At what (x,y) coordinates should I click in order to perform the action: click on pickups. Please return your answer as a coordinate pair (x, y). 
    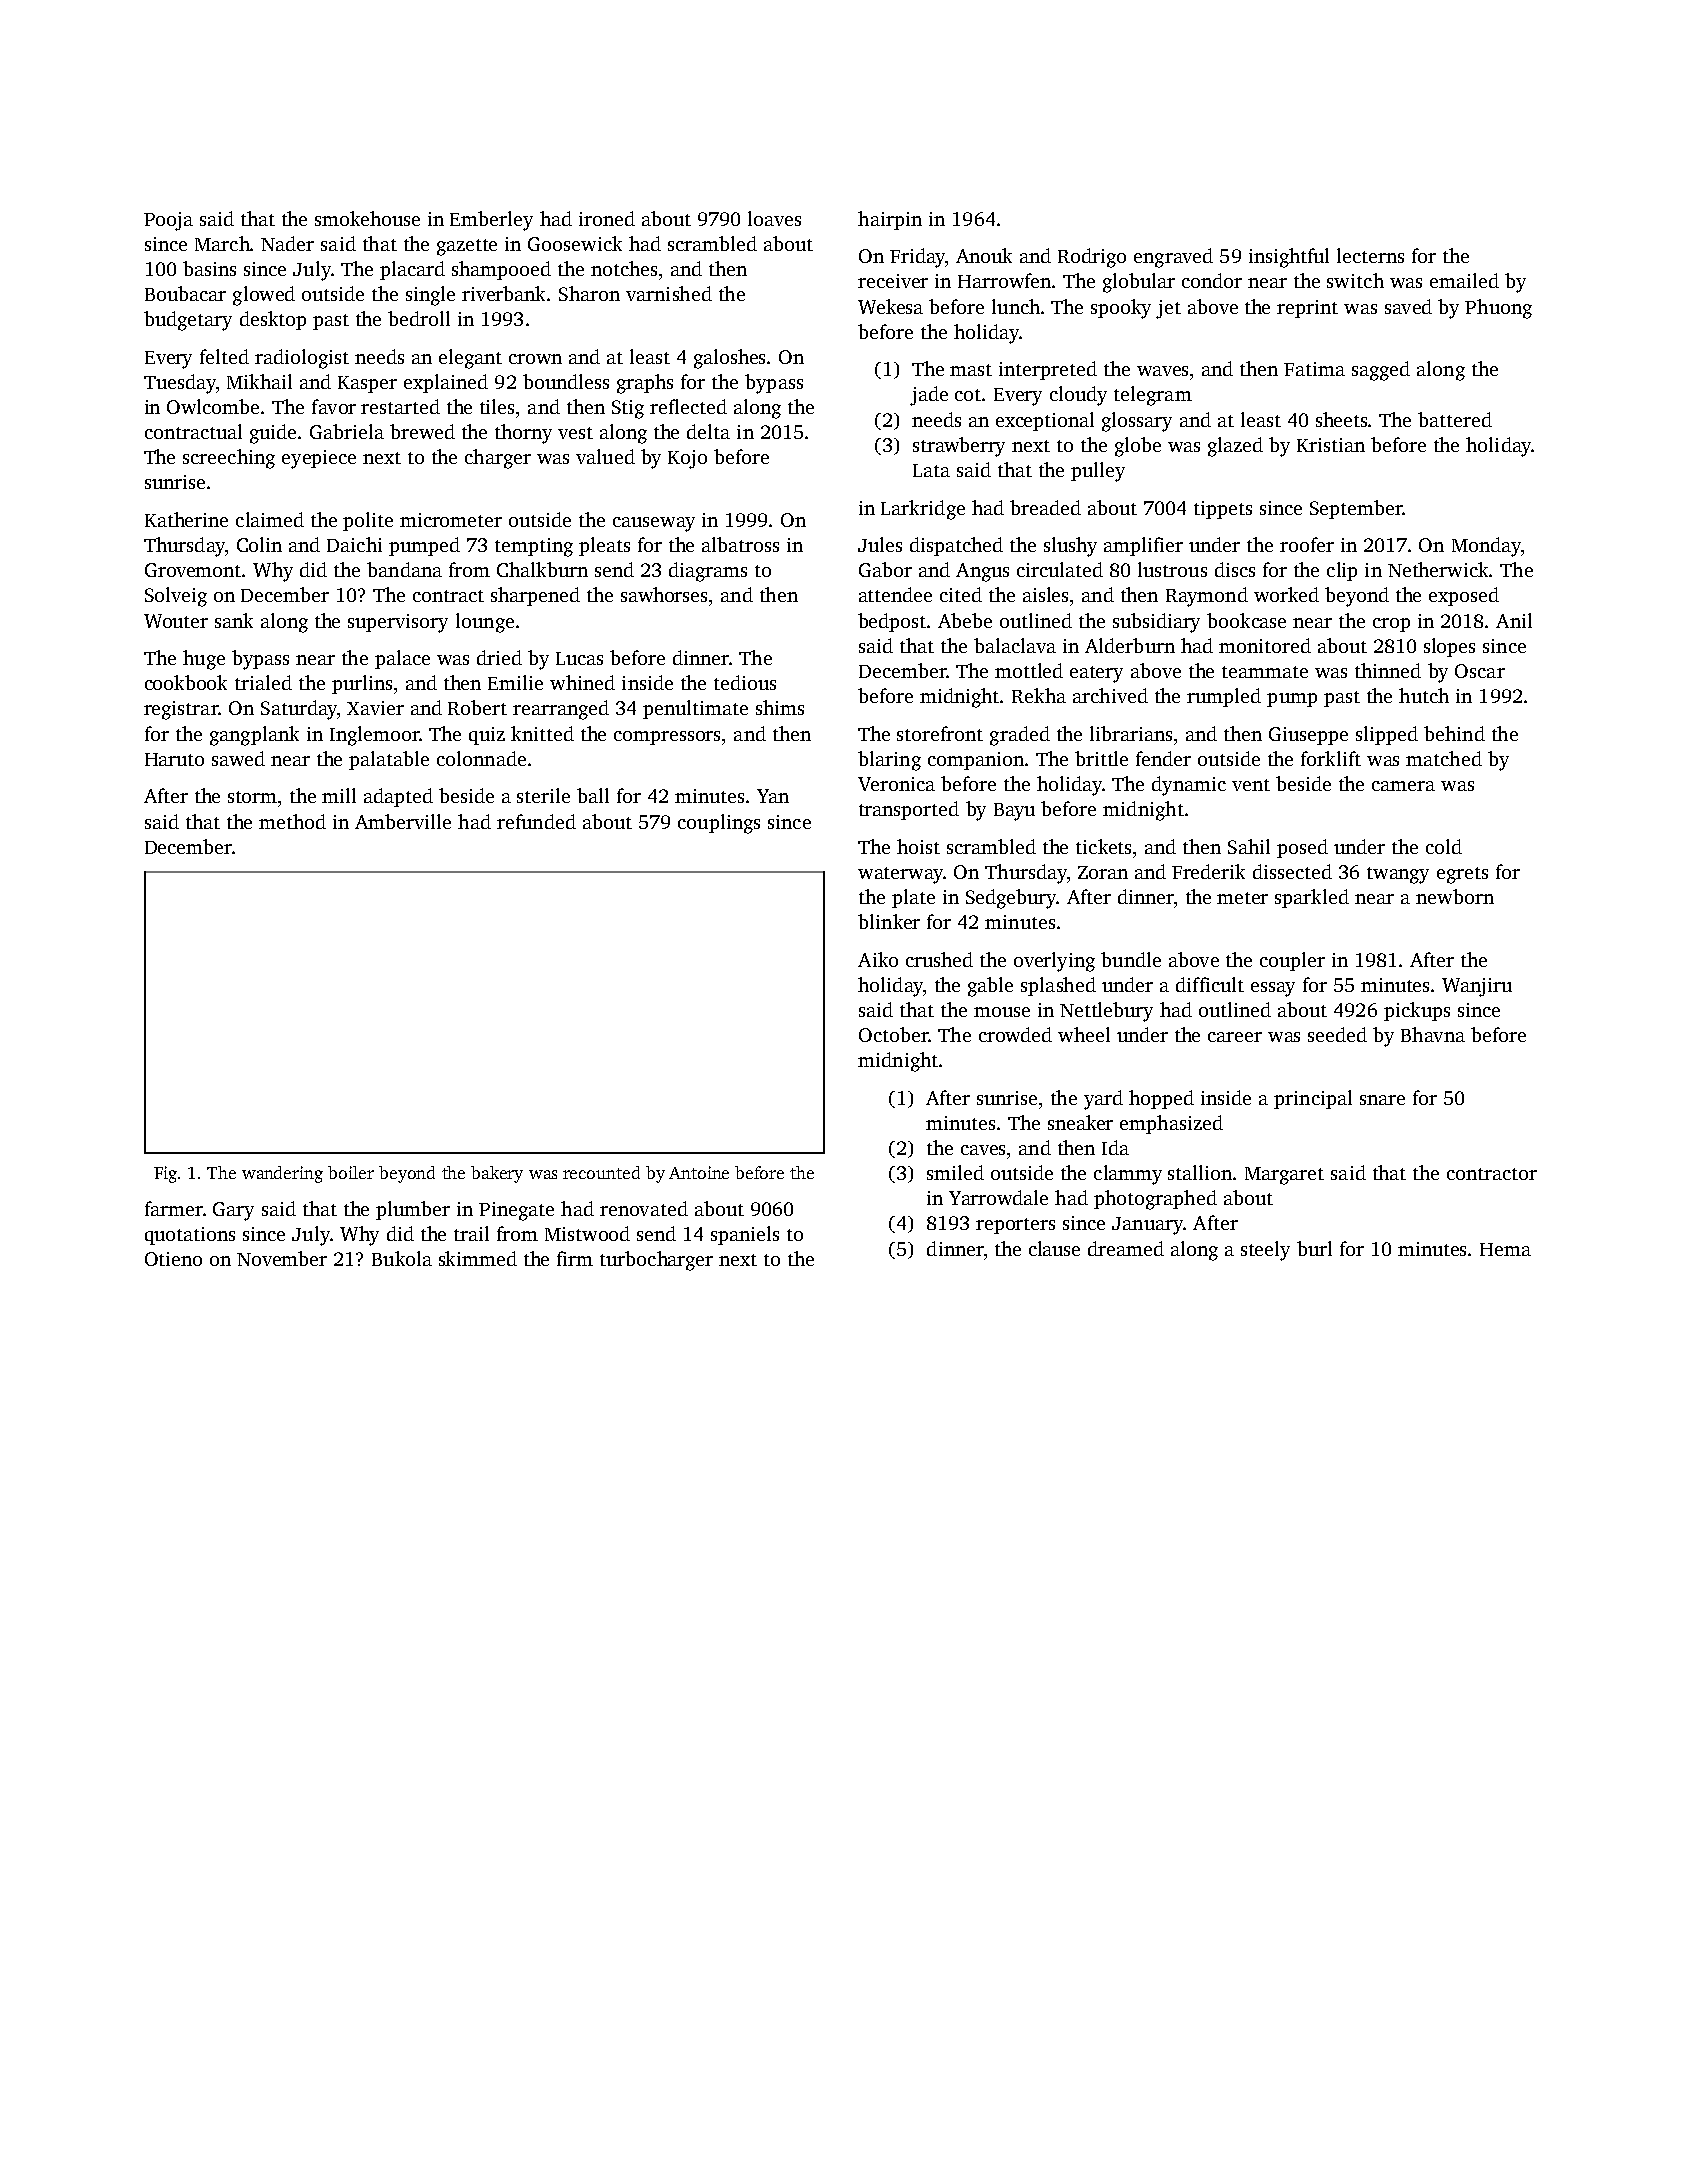
    Looking at the image, I should click on (1417, 1011).
